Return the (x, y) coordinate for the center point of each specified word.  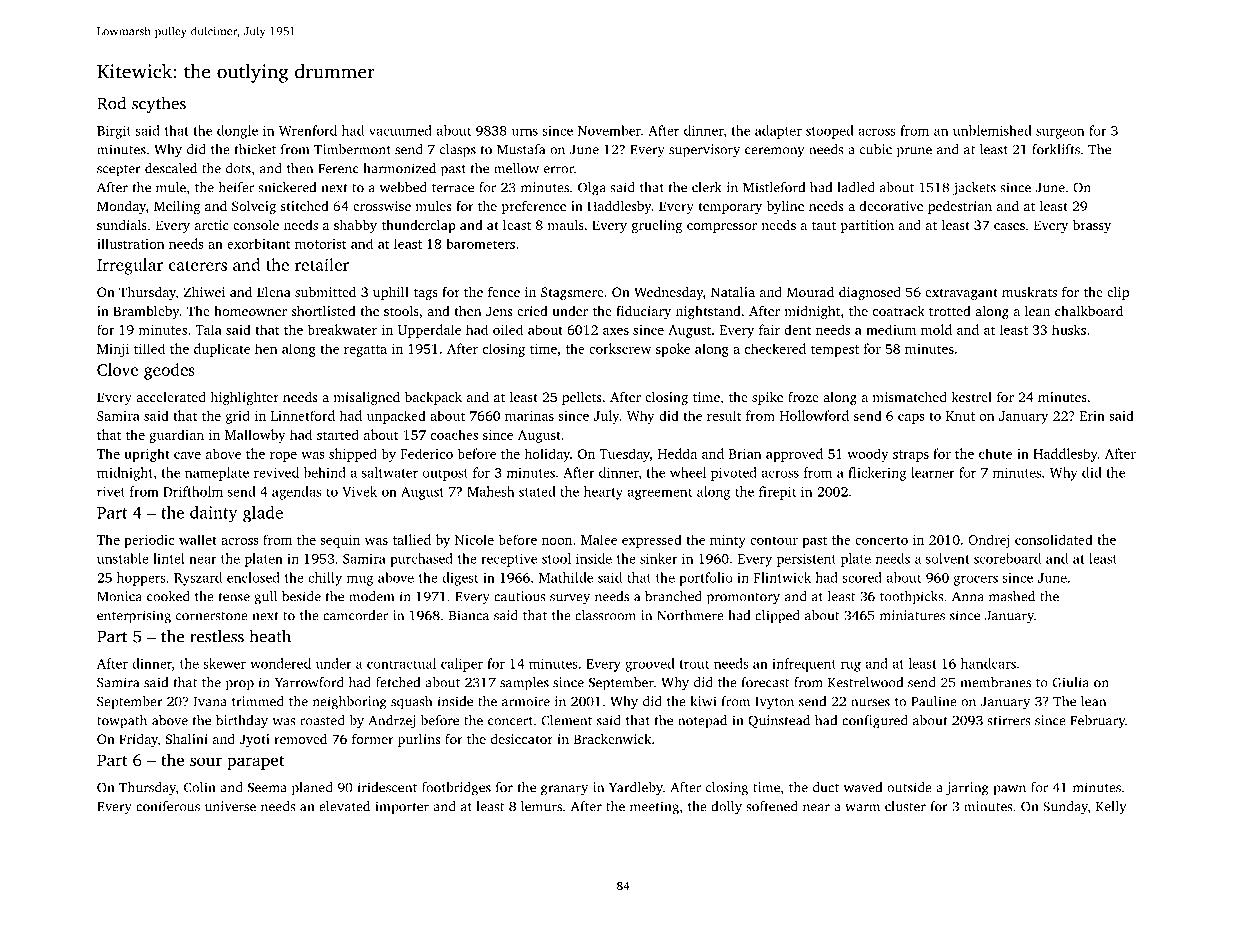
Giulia (1070, 682)
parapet (256, 763)
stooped (830, 132)
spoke (673, 350)
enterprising (134, 617)
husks (1069, 329)
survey (570, 599)
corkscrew (620, 348)
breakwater (342, 329)
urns (524, 132)
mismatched (909, 396)
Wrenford (308, 130)
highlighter (244, 398)
